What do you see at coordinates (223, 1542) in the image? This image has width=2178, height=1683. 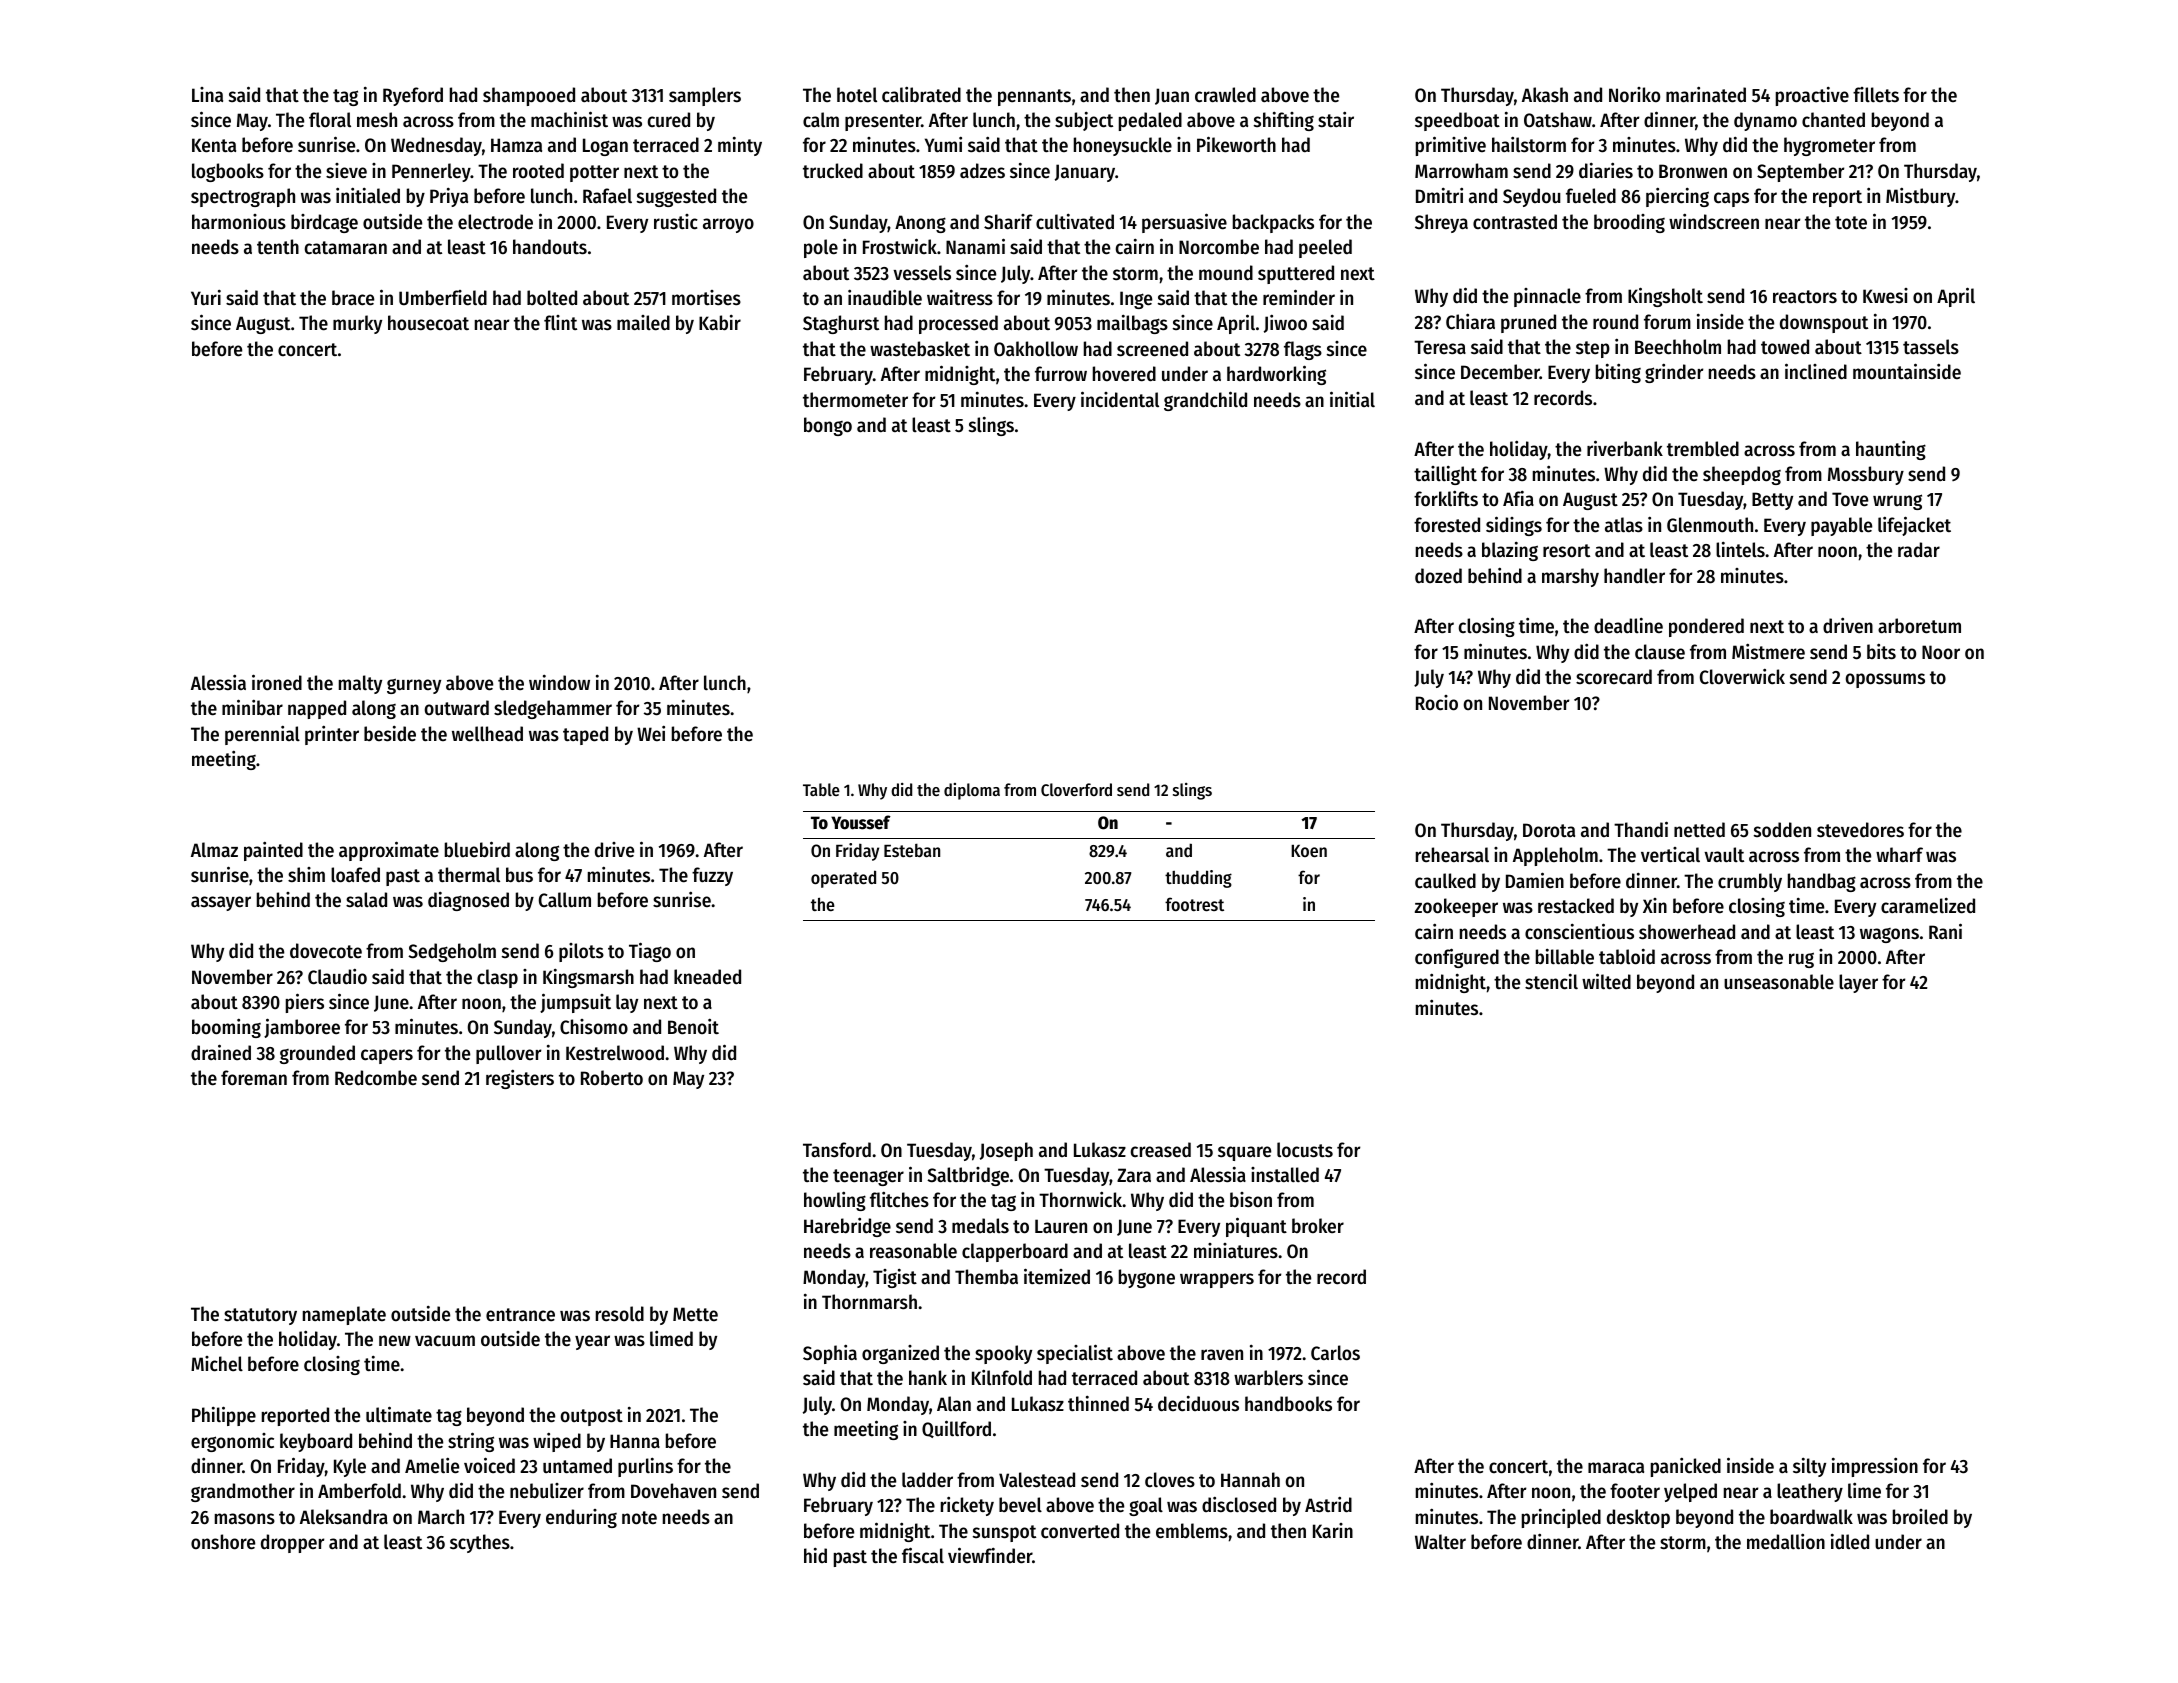 I see `onshore` at bounding box center [223, 1542].
